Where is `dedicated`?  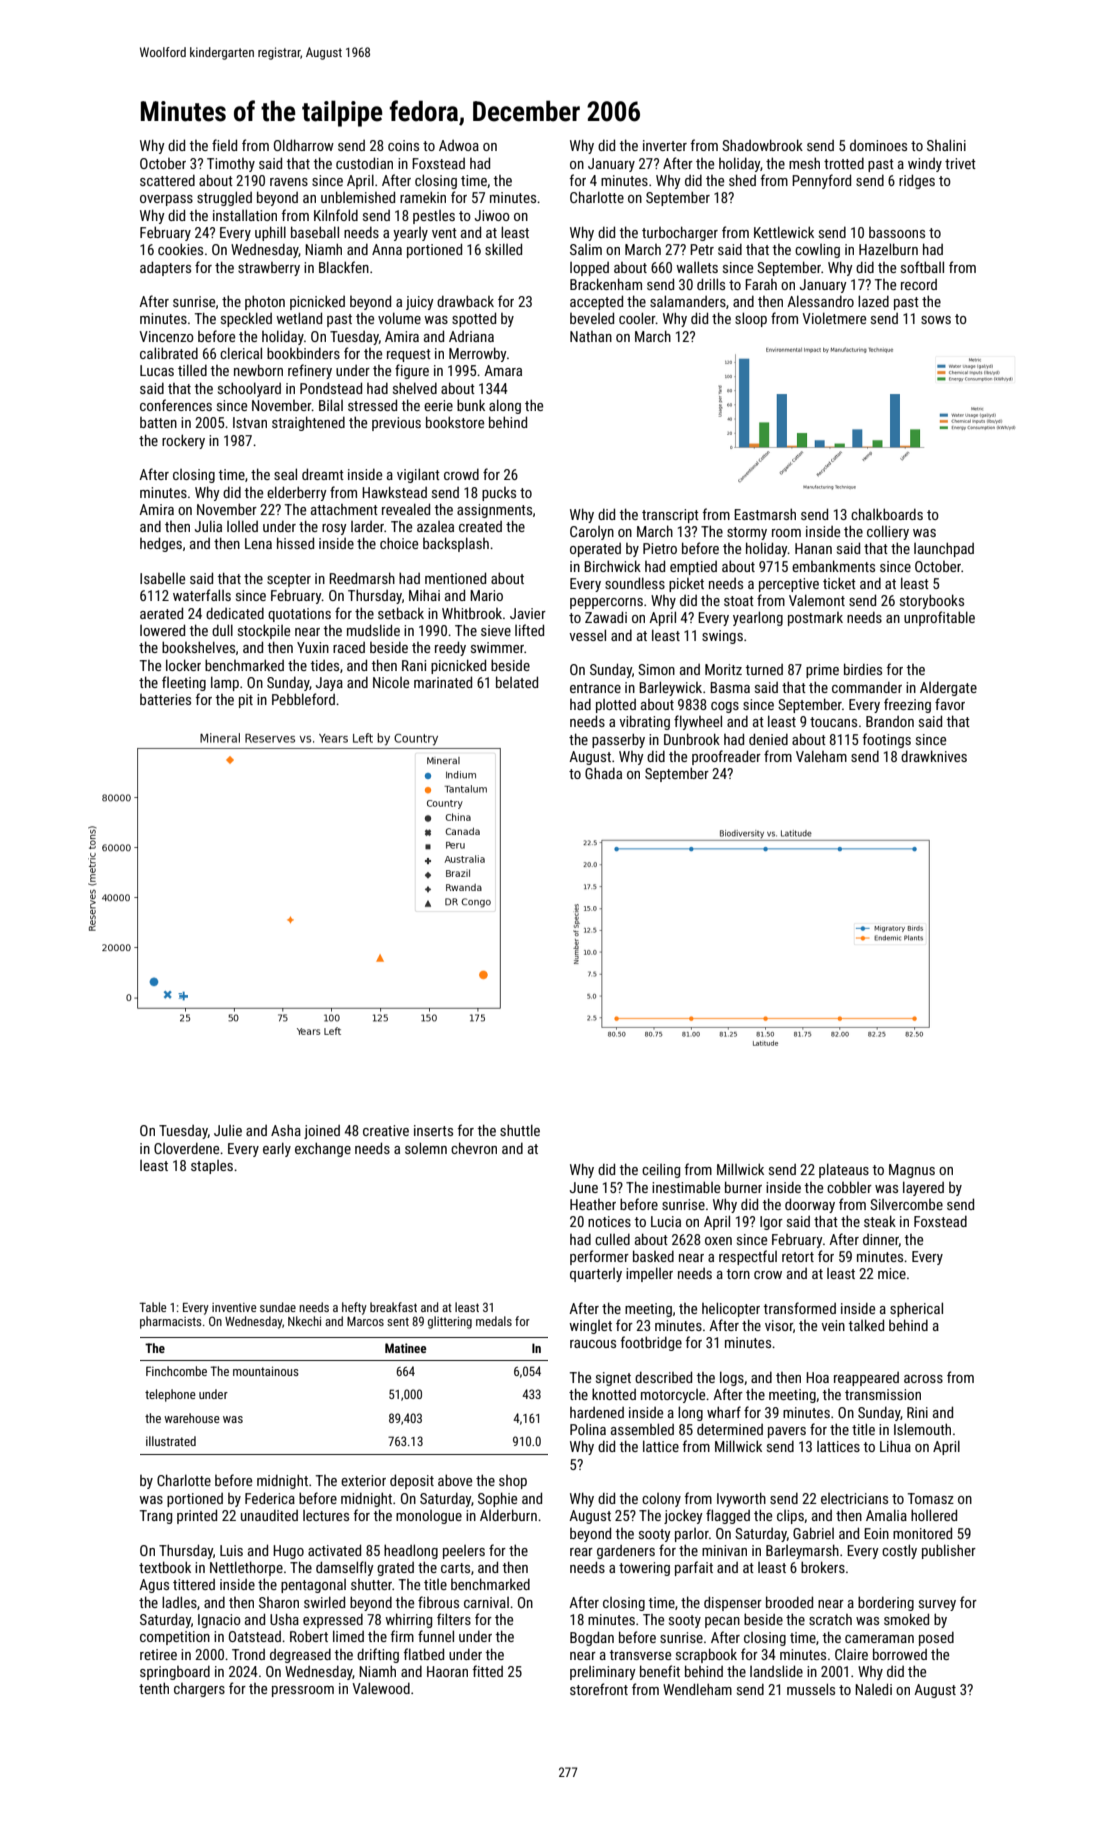 dedicated is located at coordinates (235, 613).
